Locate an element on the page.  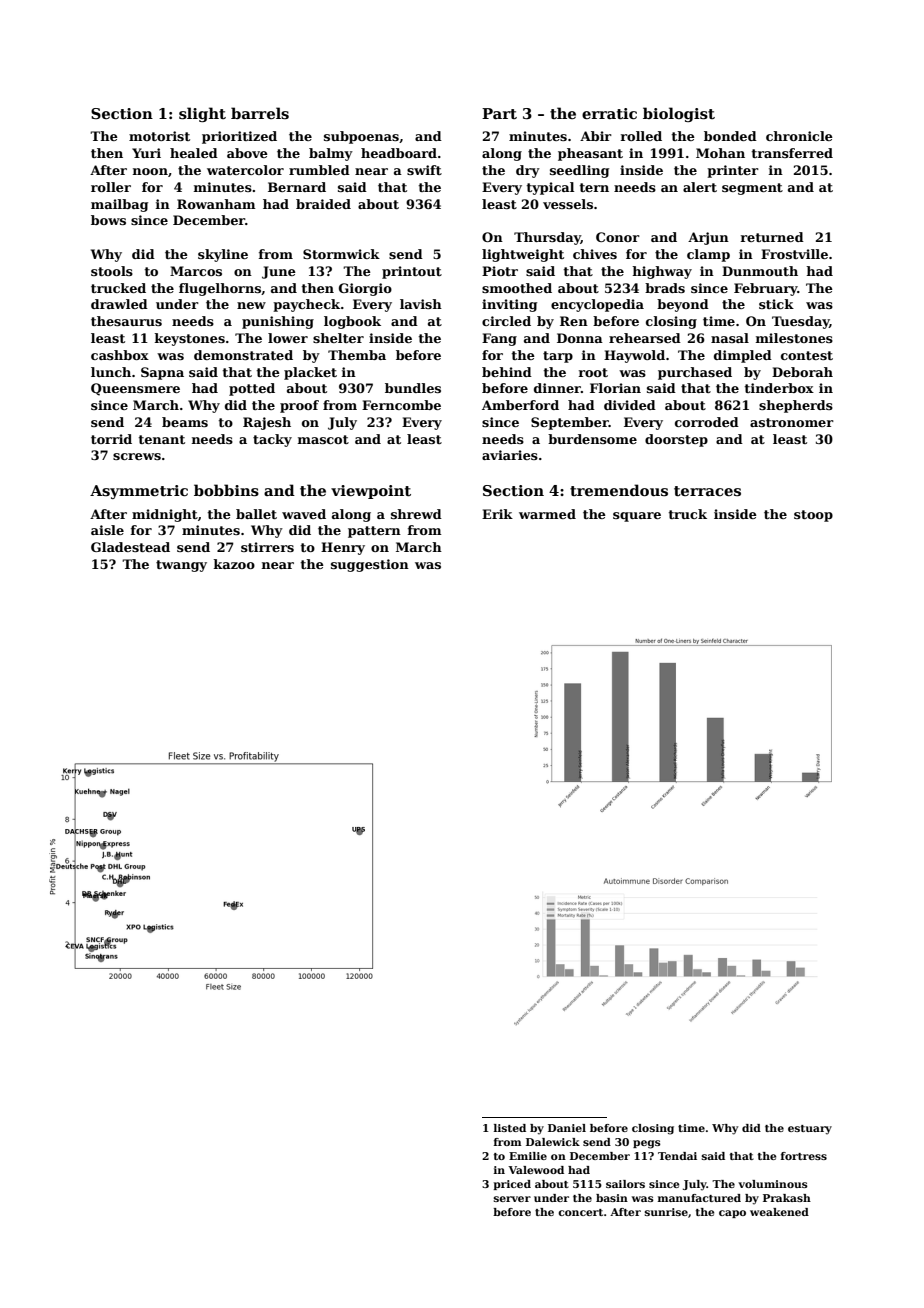
slight is located at coordinates (202, 114).
